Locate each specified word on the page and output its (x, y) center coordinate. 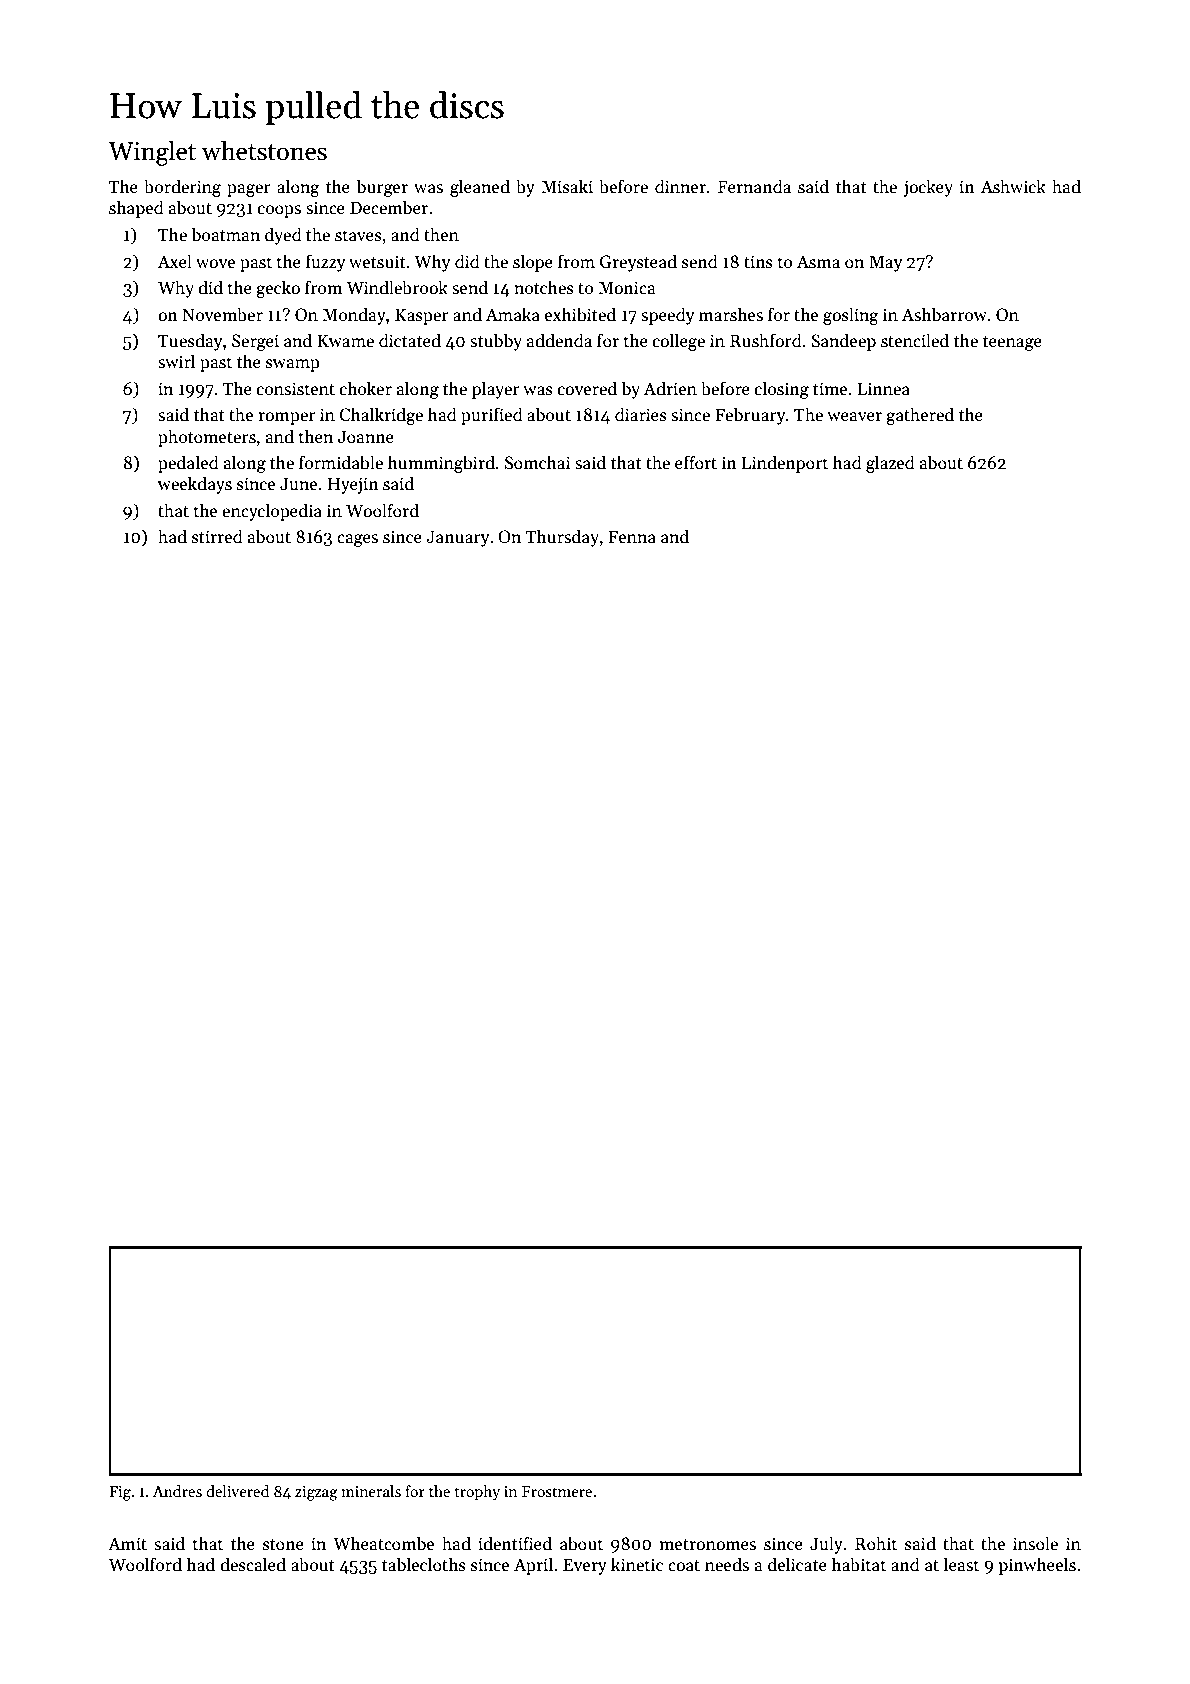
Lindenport (785, 464)
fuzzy (326, 263)
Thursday (562, 538)
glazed (890, 464)
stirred (217, 536)
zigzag (316, 1493)
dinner (680, 186)
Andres (177, 1491)
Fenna (632, 537)
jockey (928, 188)
